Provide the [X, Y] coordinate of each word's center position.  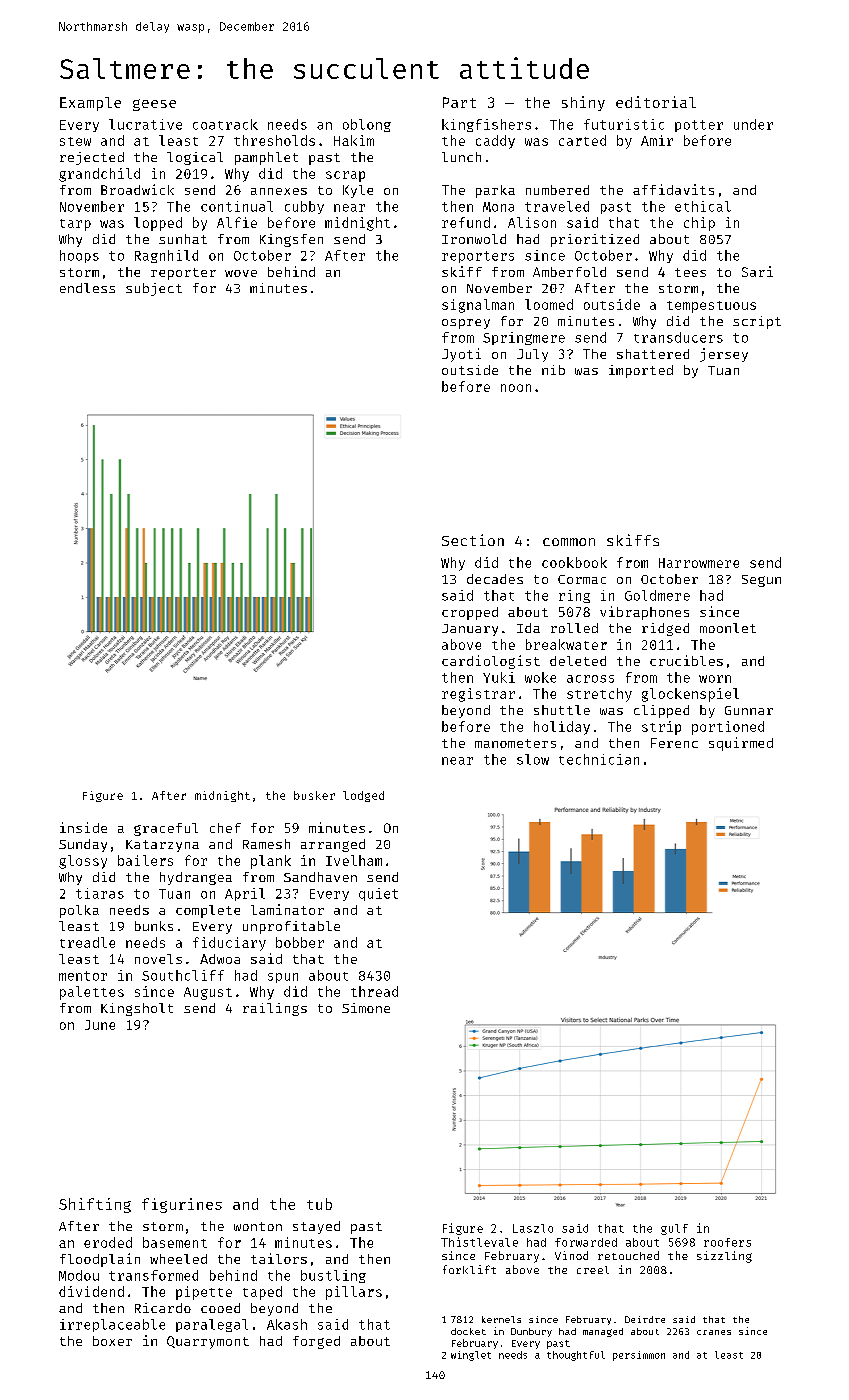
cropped [470, 613]
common [569, 542]
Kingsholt [137, 1009]
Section [473, 540]
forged [316, 1342]
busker [314, 795]
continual [237, 206]
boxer [112, 1341]
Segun [761, 581]
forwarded [586, 1242]
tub [319, 1204]
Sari [757, 271]
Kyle [358, 191]
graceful [166, 829]
